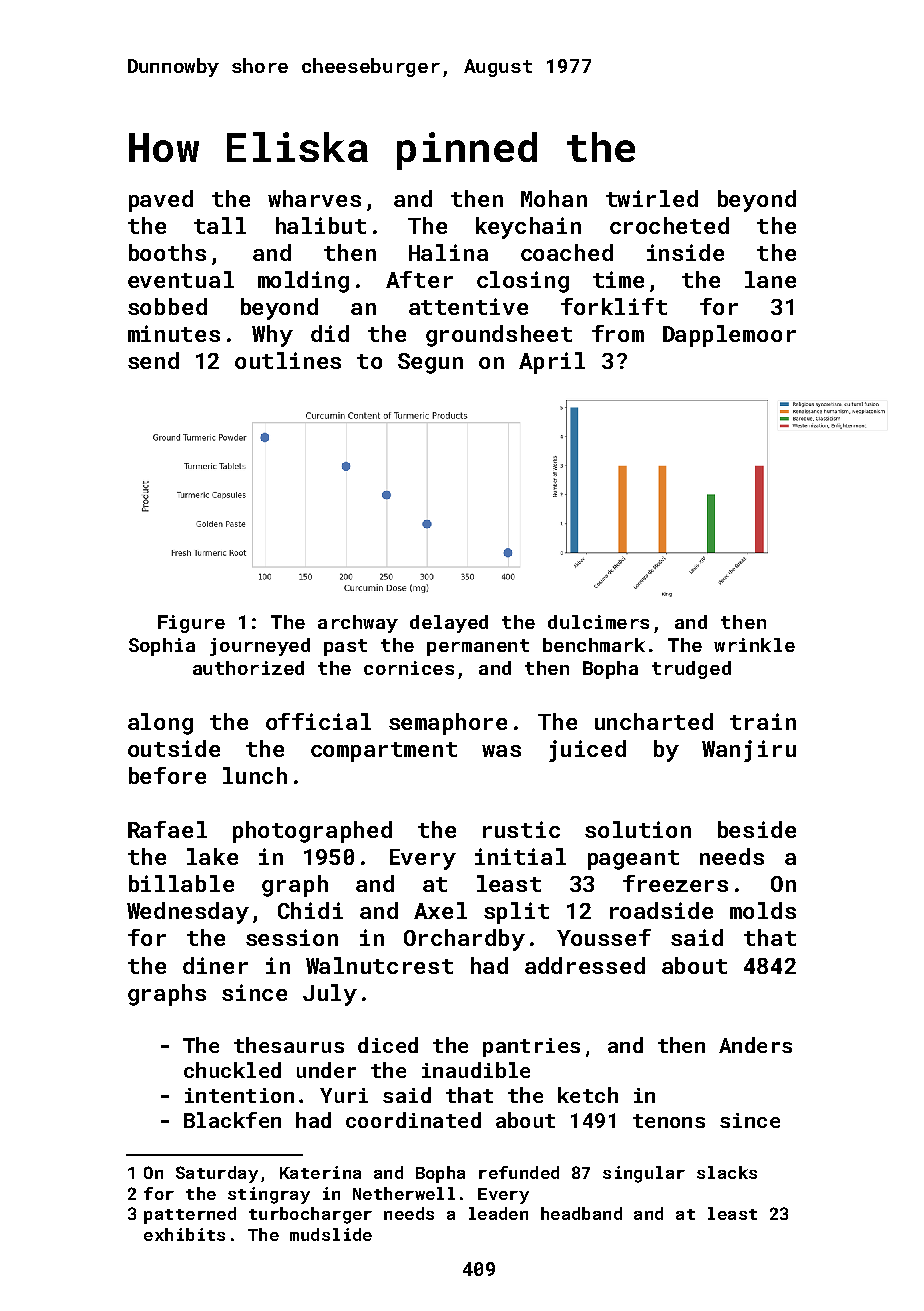  Describe the element at coordinates (581, 1213) in the image. I see `headband` at that location.
